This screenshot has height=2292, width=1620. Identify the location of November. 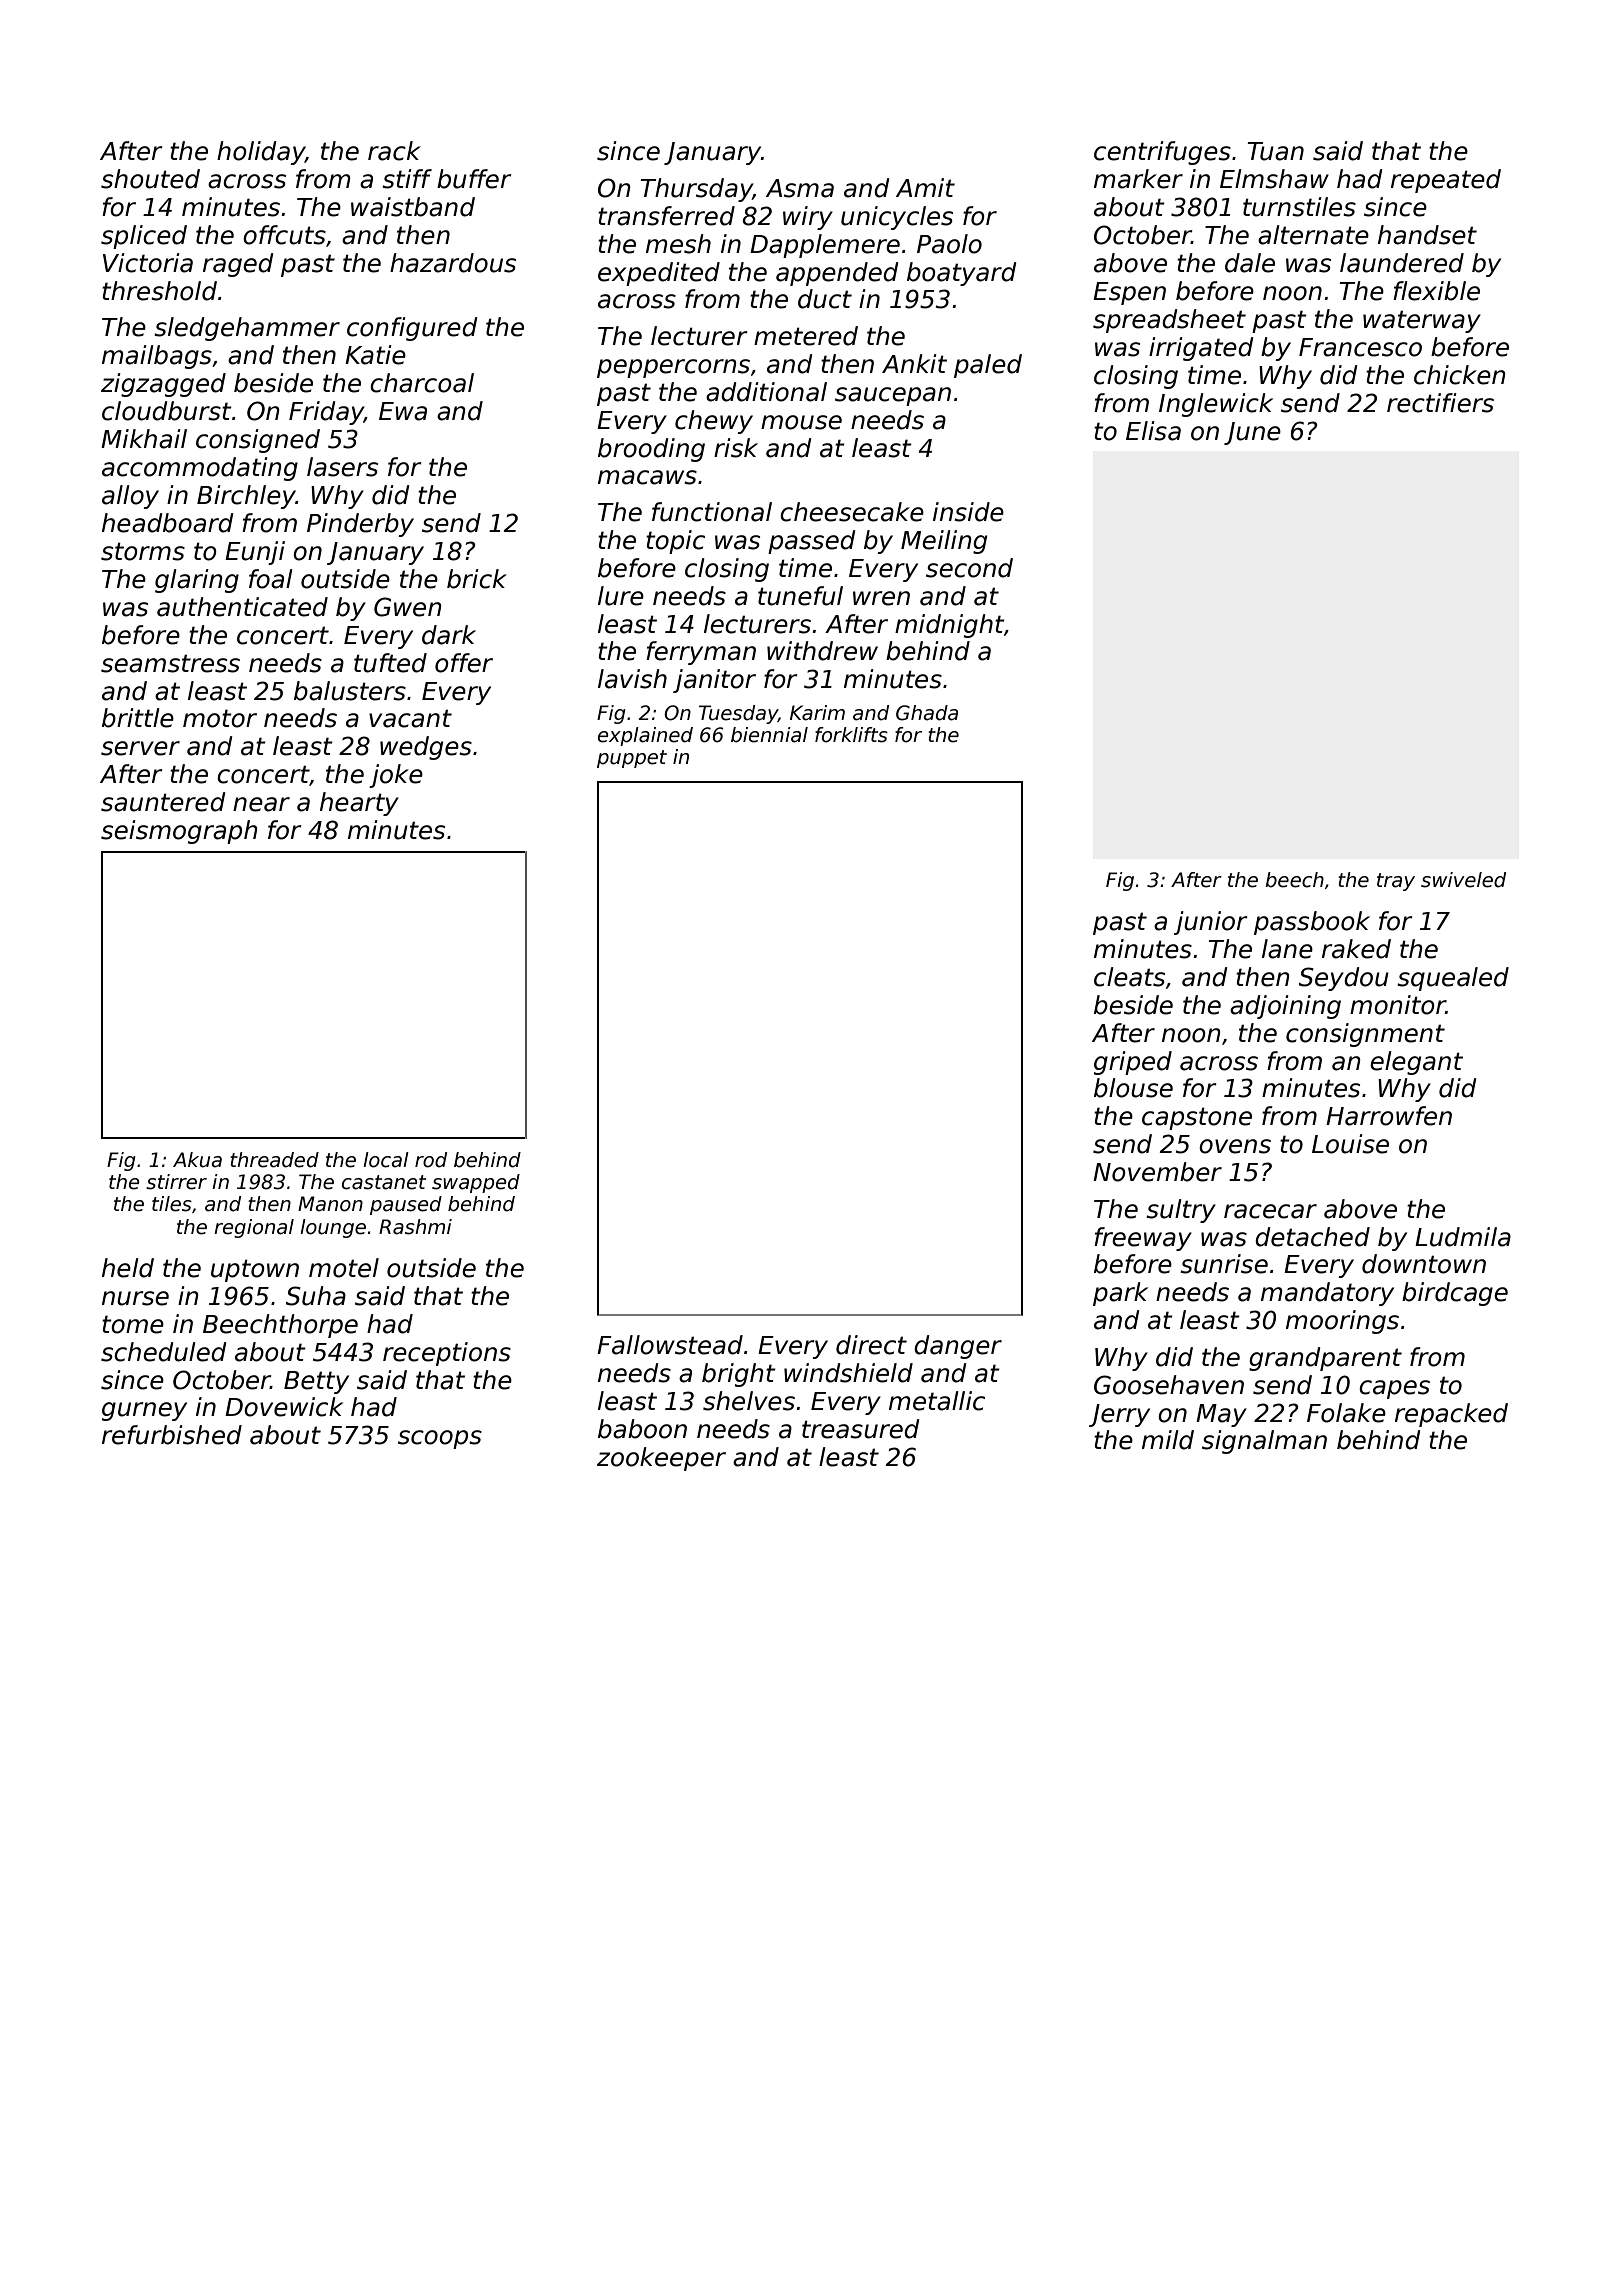
(1157, 1172).
